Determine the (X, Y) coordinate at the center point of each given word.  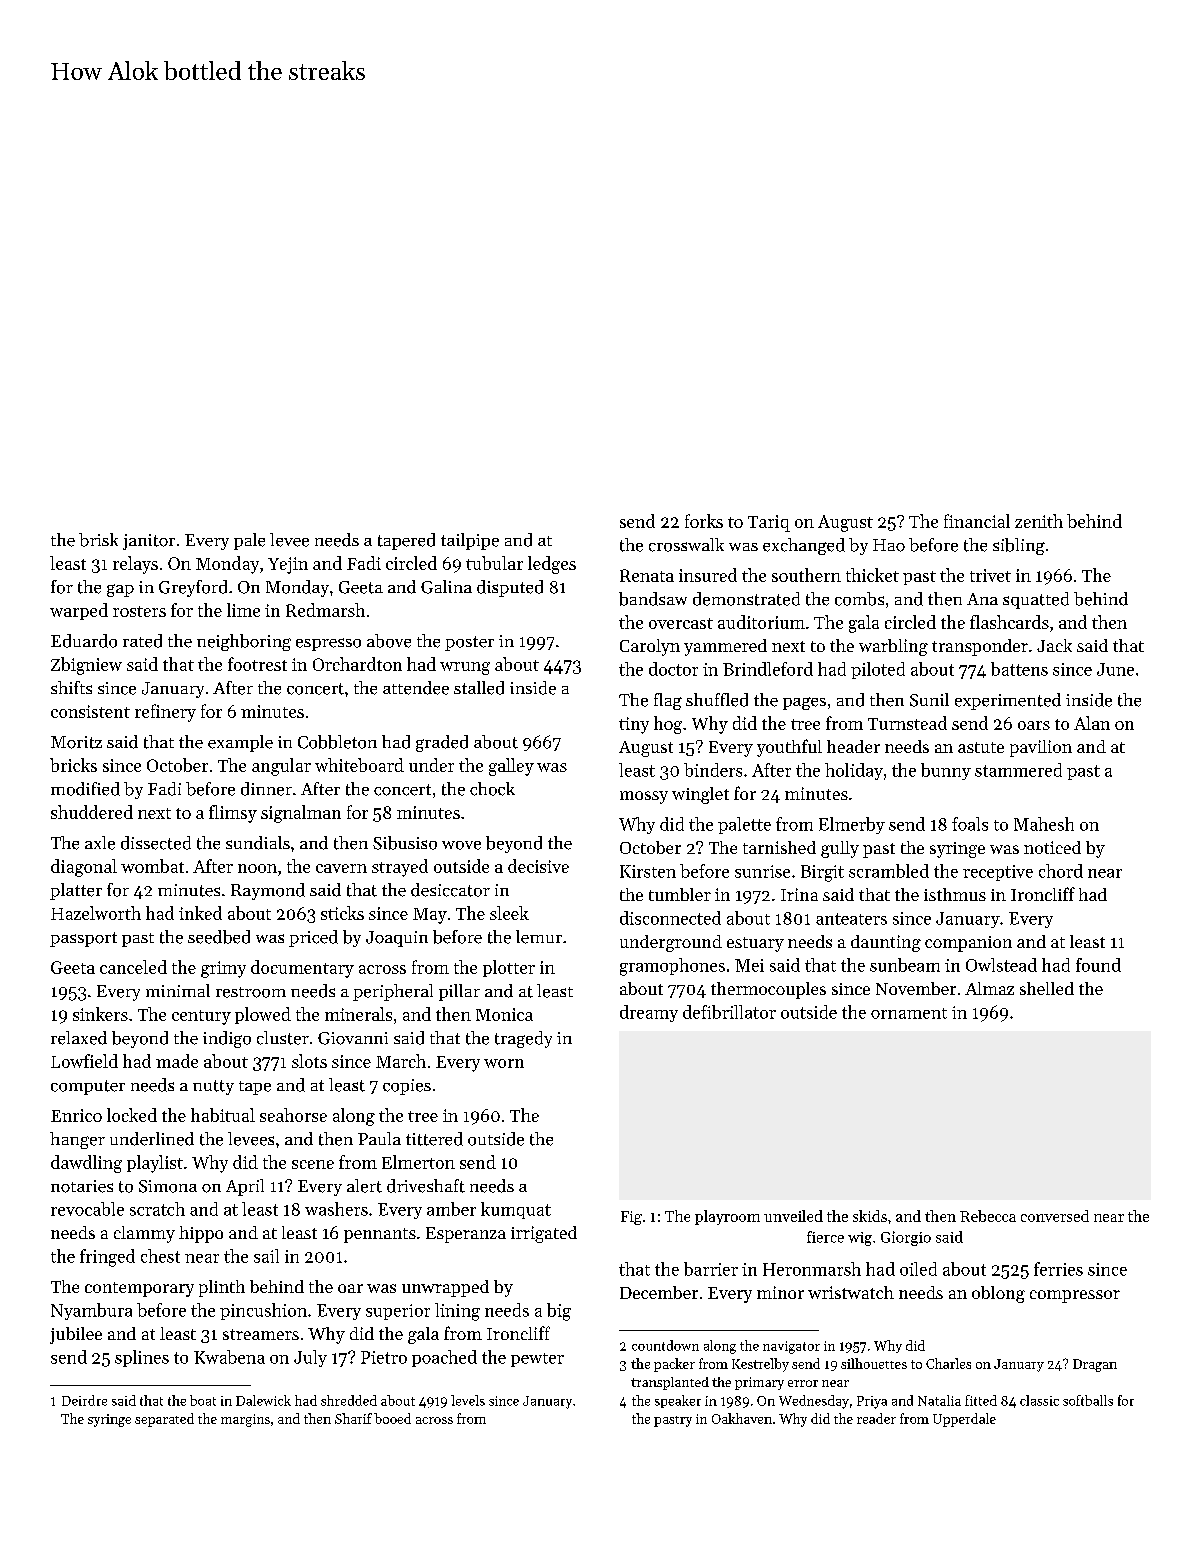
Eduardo (84, 641)
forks (704, 521)
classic (1039, 1400)
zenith (1039, 521)
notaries (82, 1186)
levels (468, 1400)
